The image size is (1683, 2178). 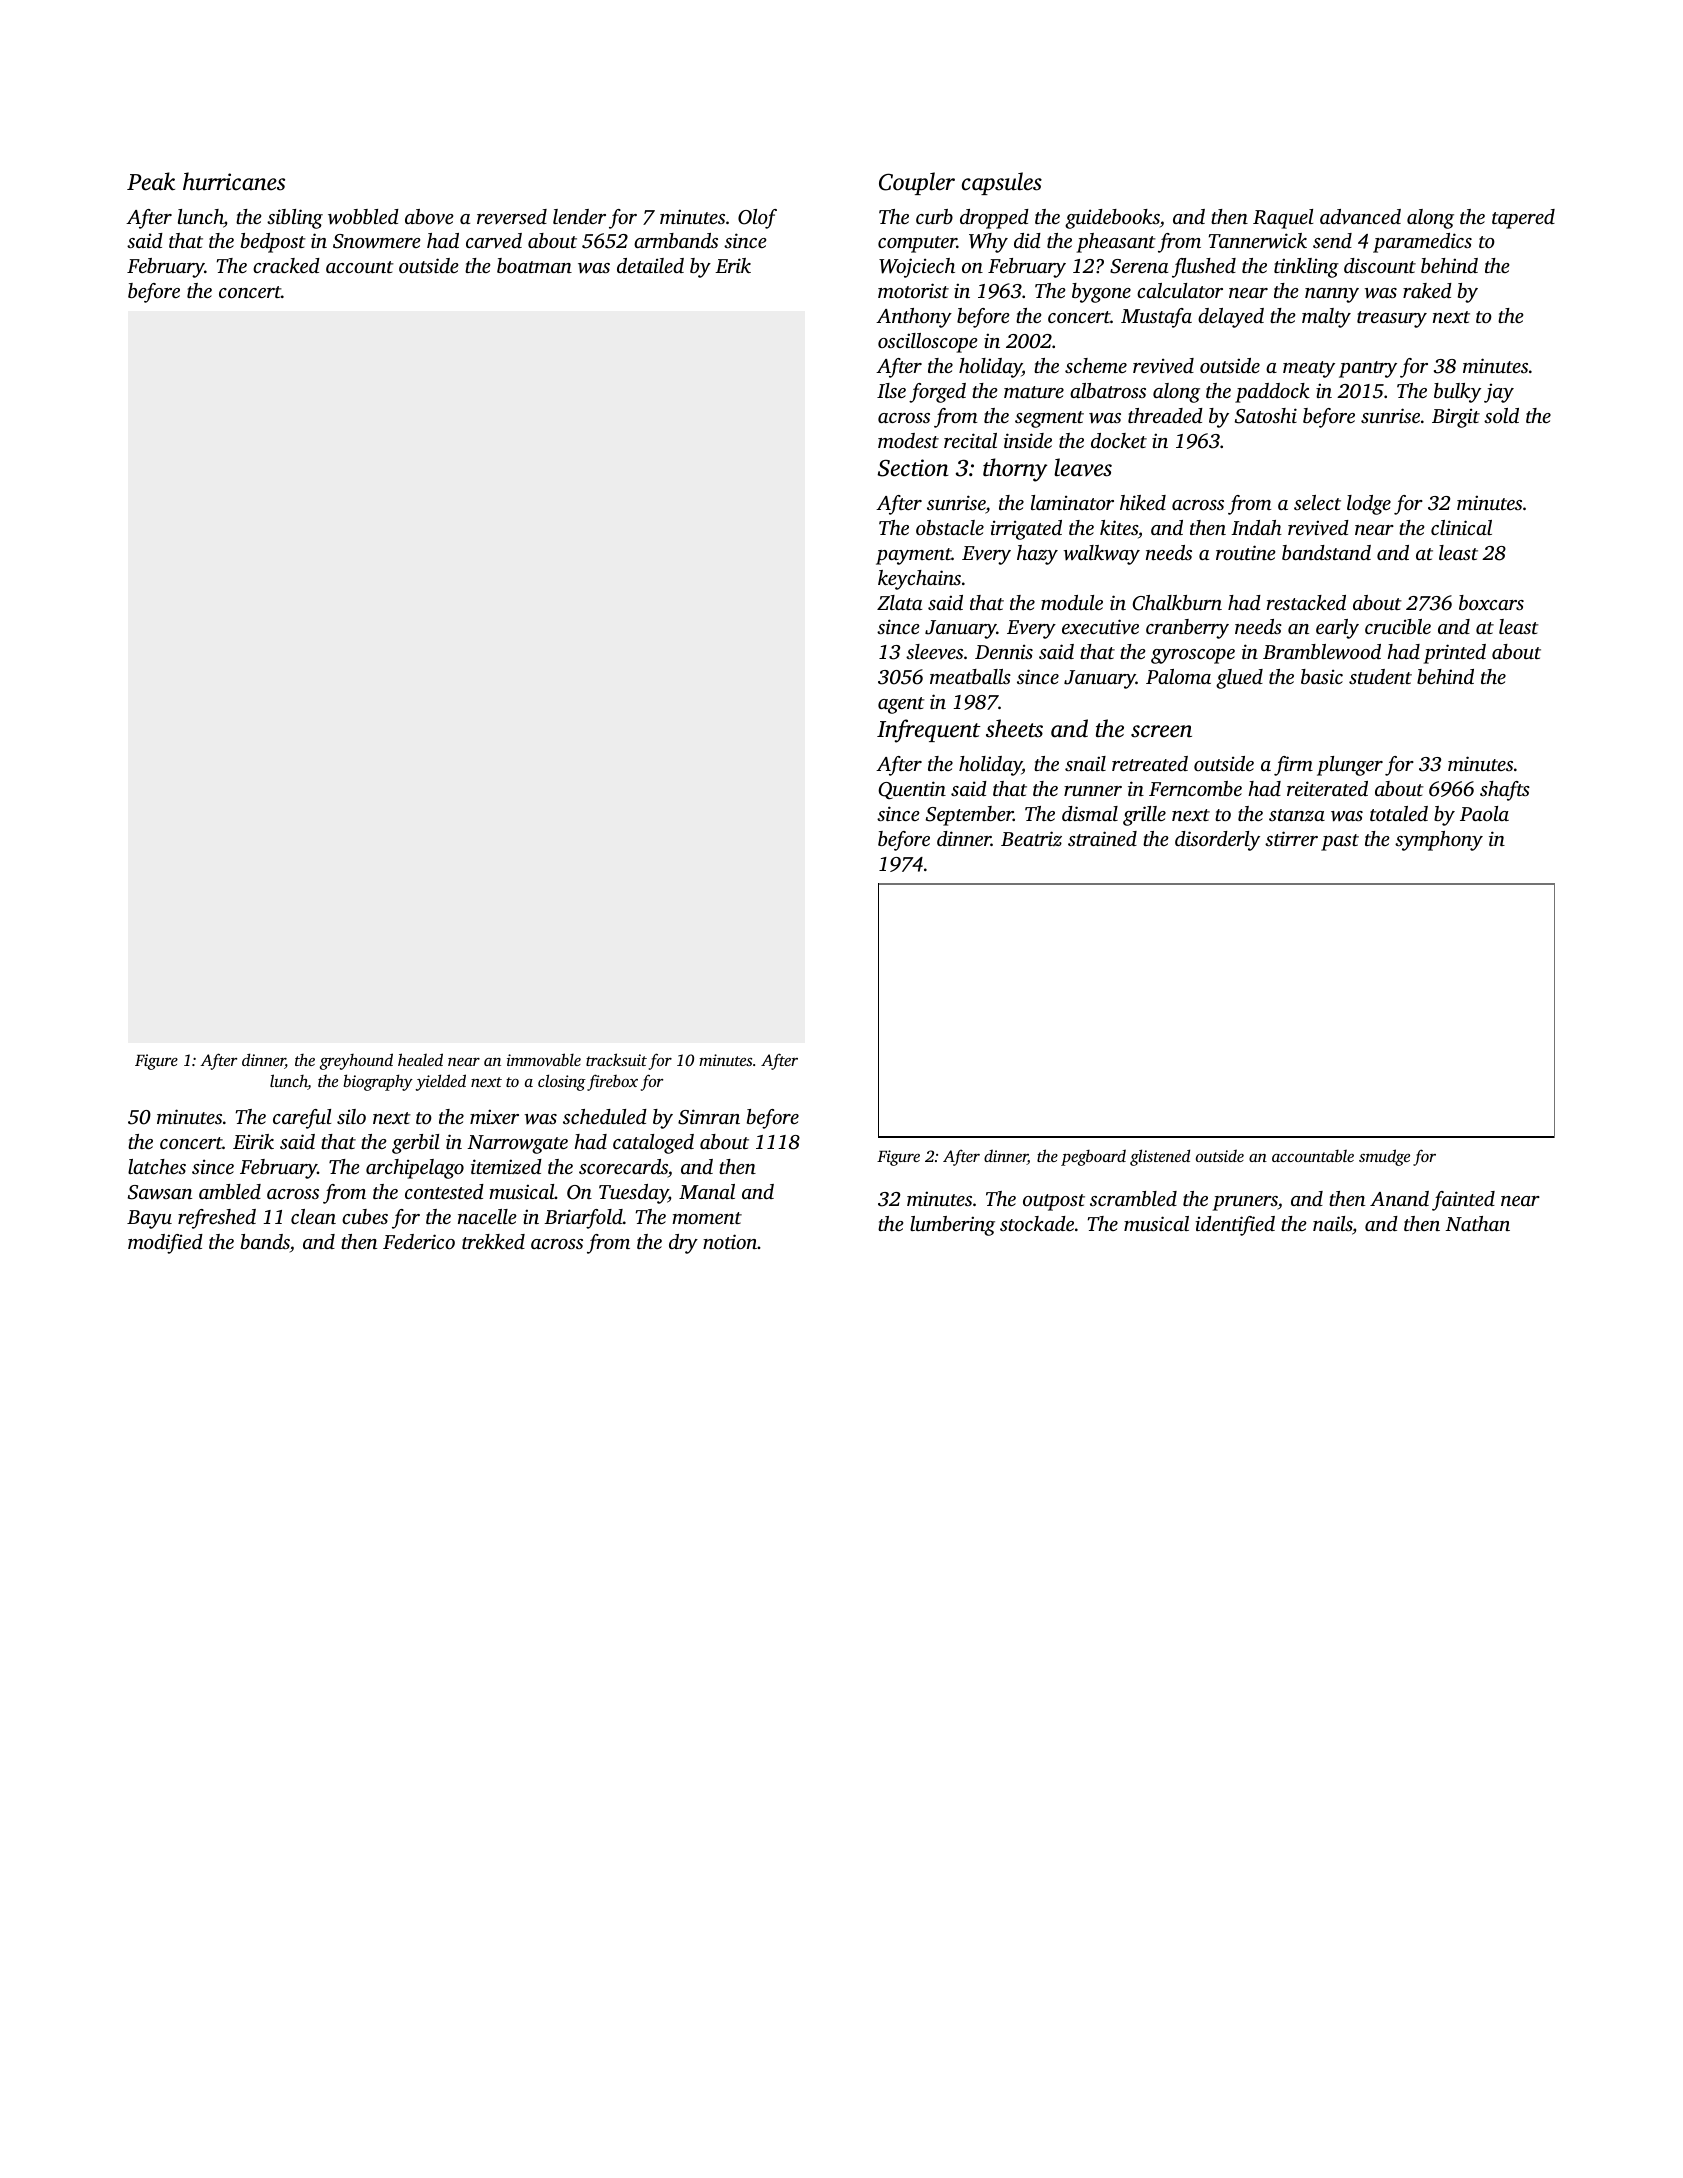 I want to click on albatross, so click(x=1108, y=390).
